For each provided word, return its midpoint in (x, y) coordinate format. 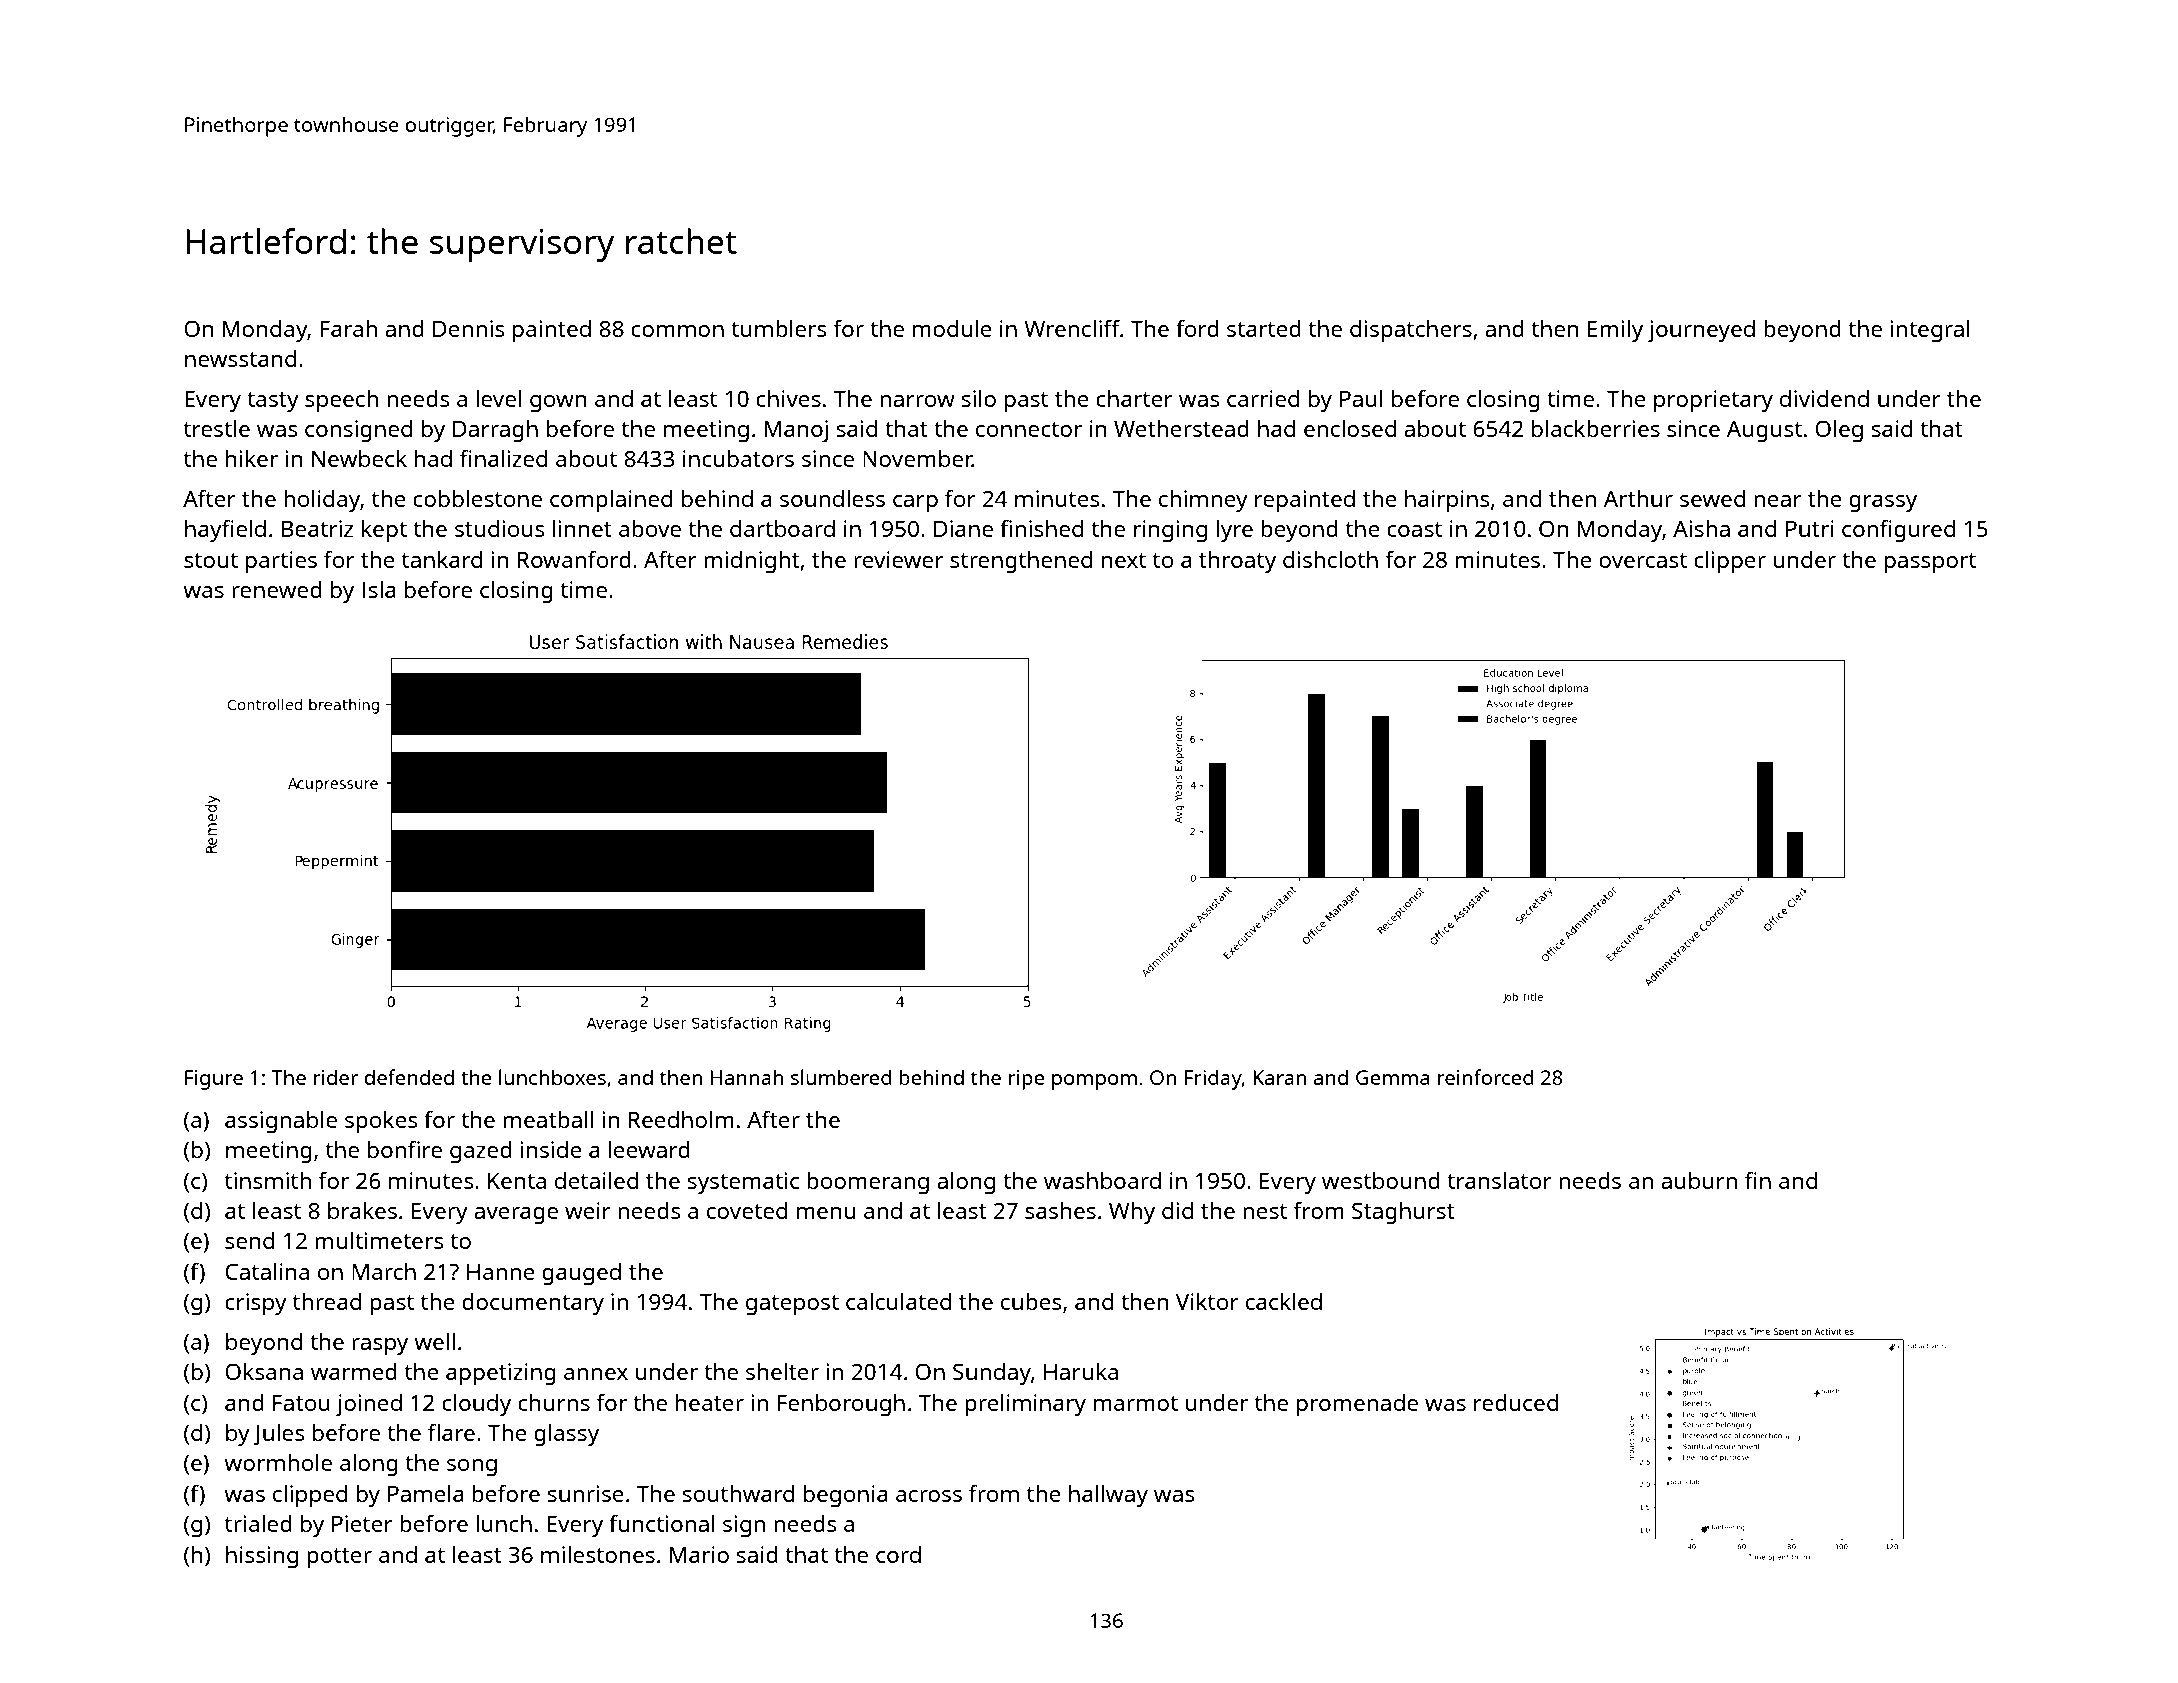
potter (339, 1558)
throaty (1237, 562)
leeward (649, 1149)
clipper (1730, 561)
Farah (348, 328)
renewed (277, 589)
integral (1930, 331)
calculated (898, 1301)
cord (898, 1554)
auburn (1699, 1180)
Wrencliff (1072, 328)
